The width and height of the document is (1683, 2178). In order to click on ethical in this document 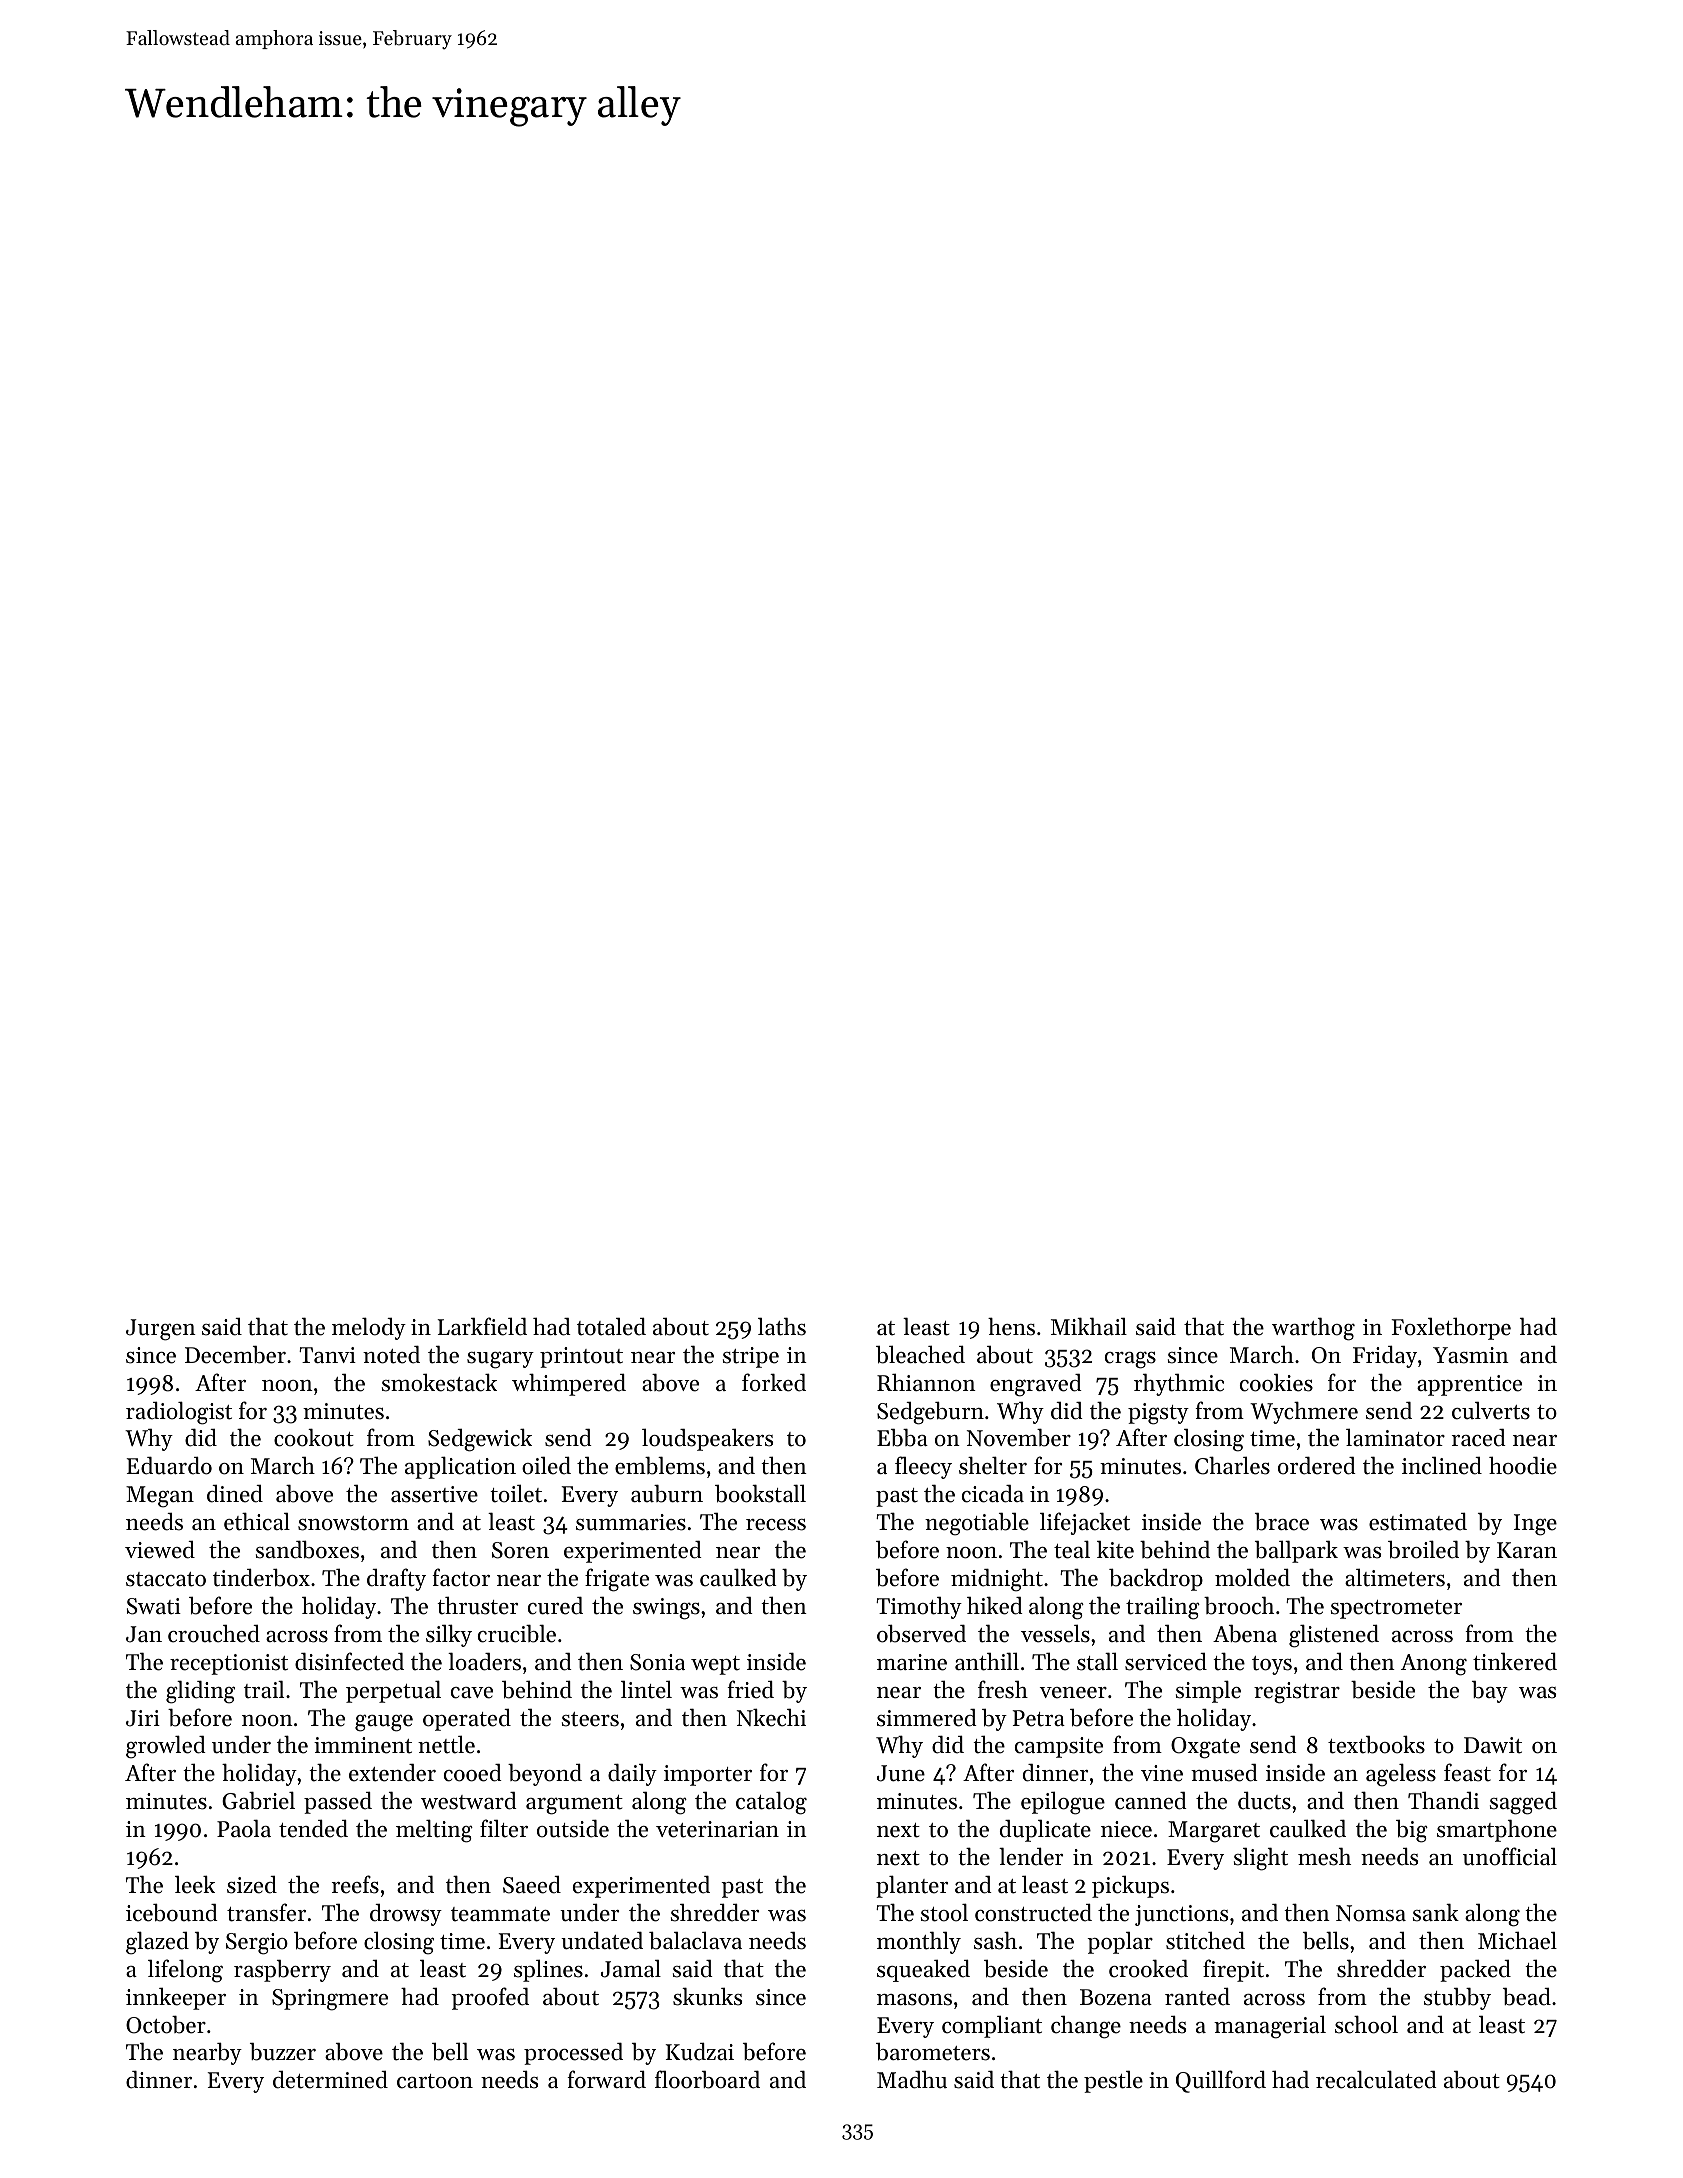, I will do `click(257, 1521)`.
